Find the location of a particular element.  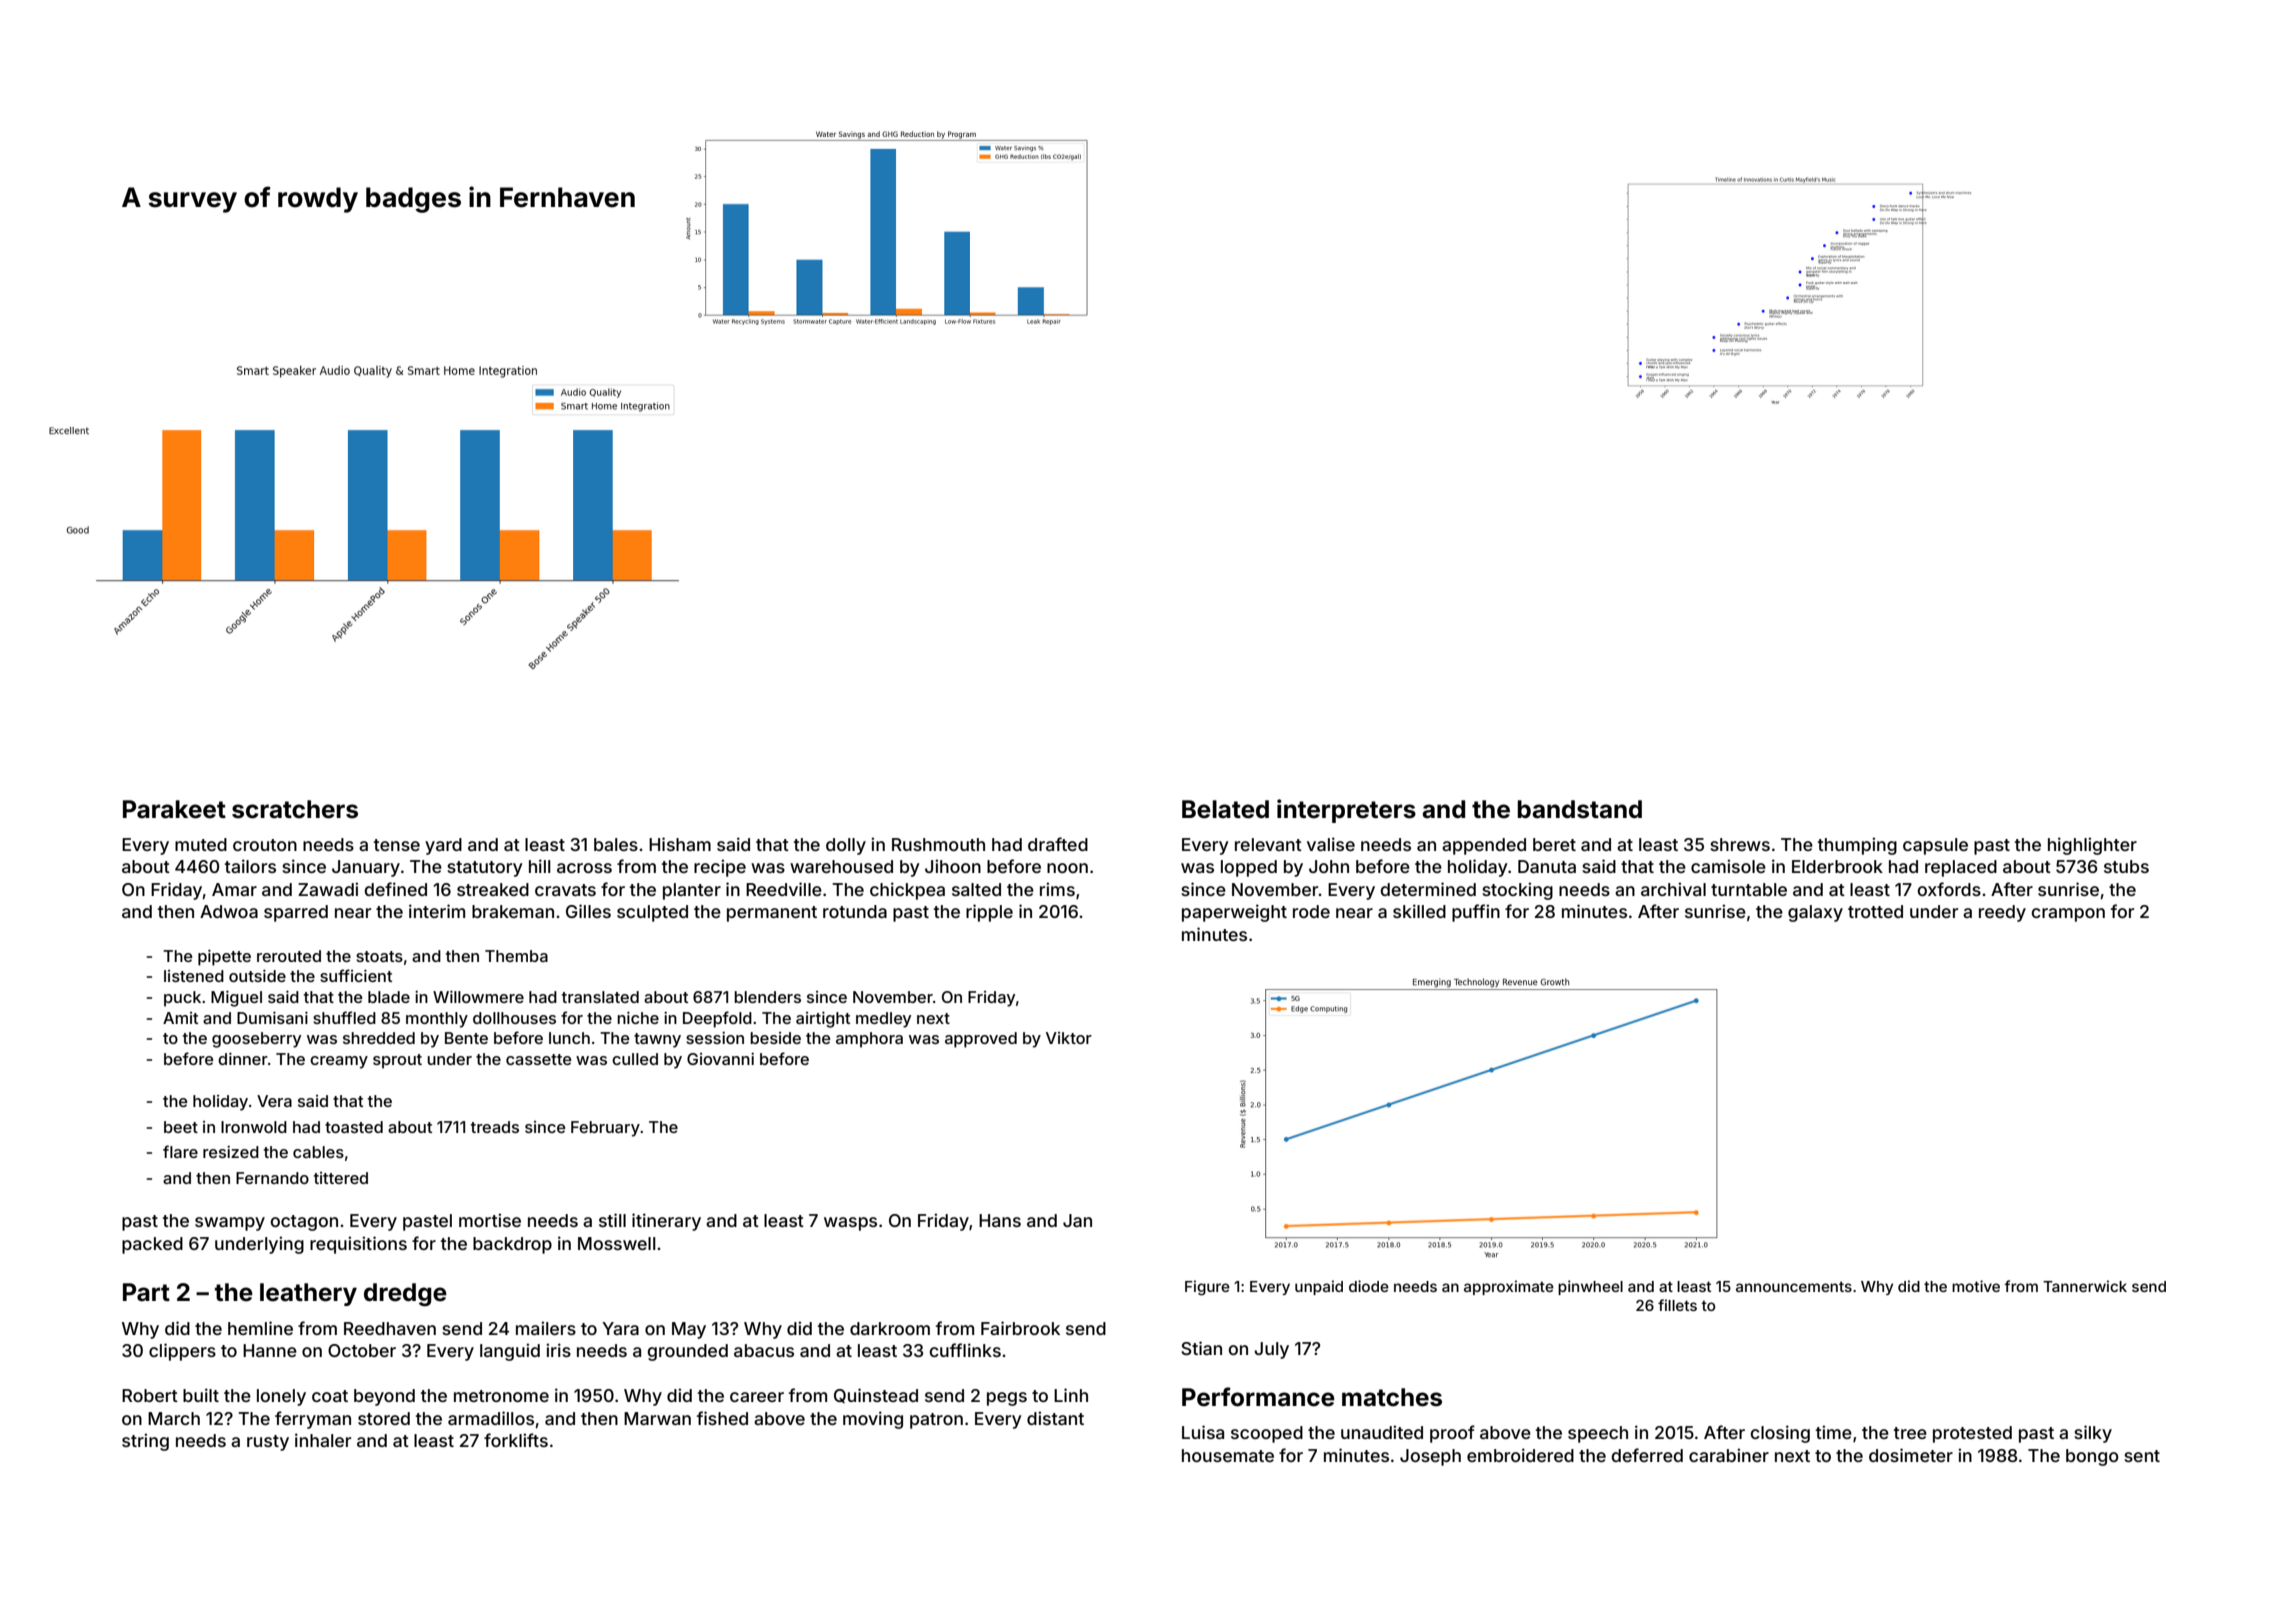

Hans is located at coordinates (1000, 1220).
